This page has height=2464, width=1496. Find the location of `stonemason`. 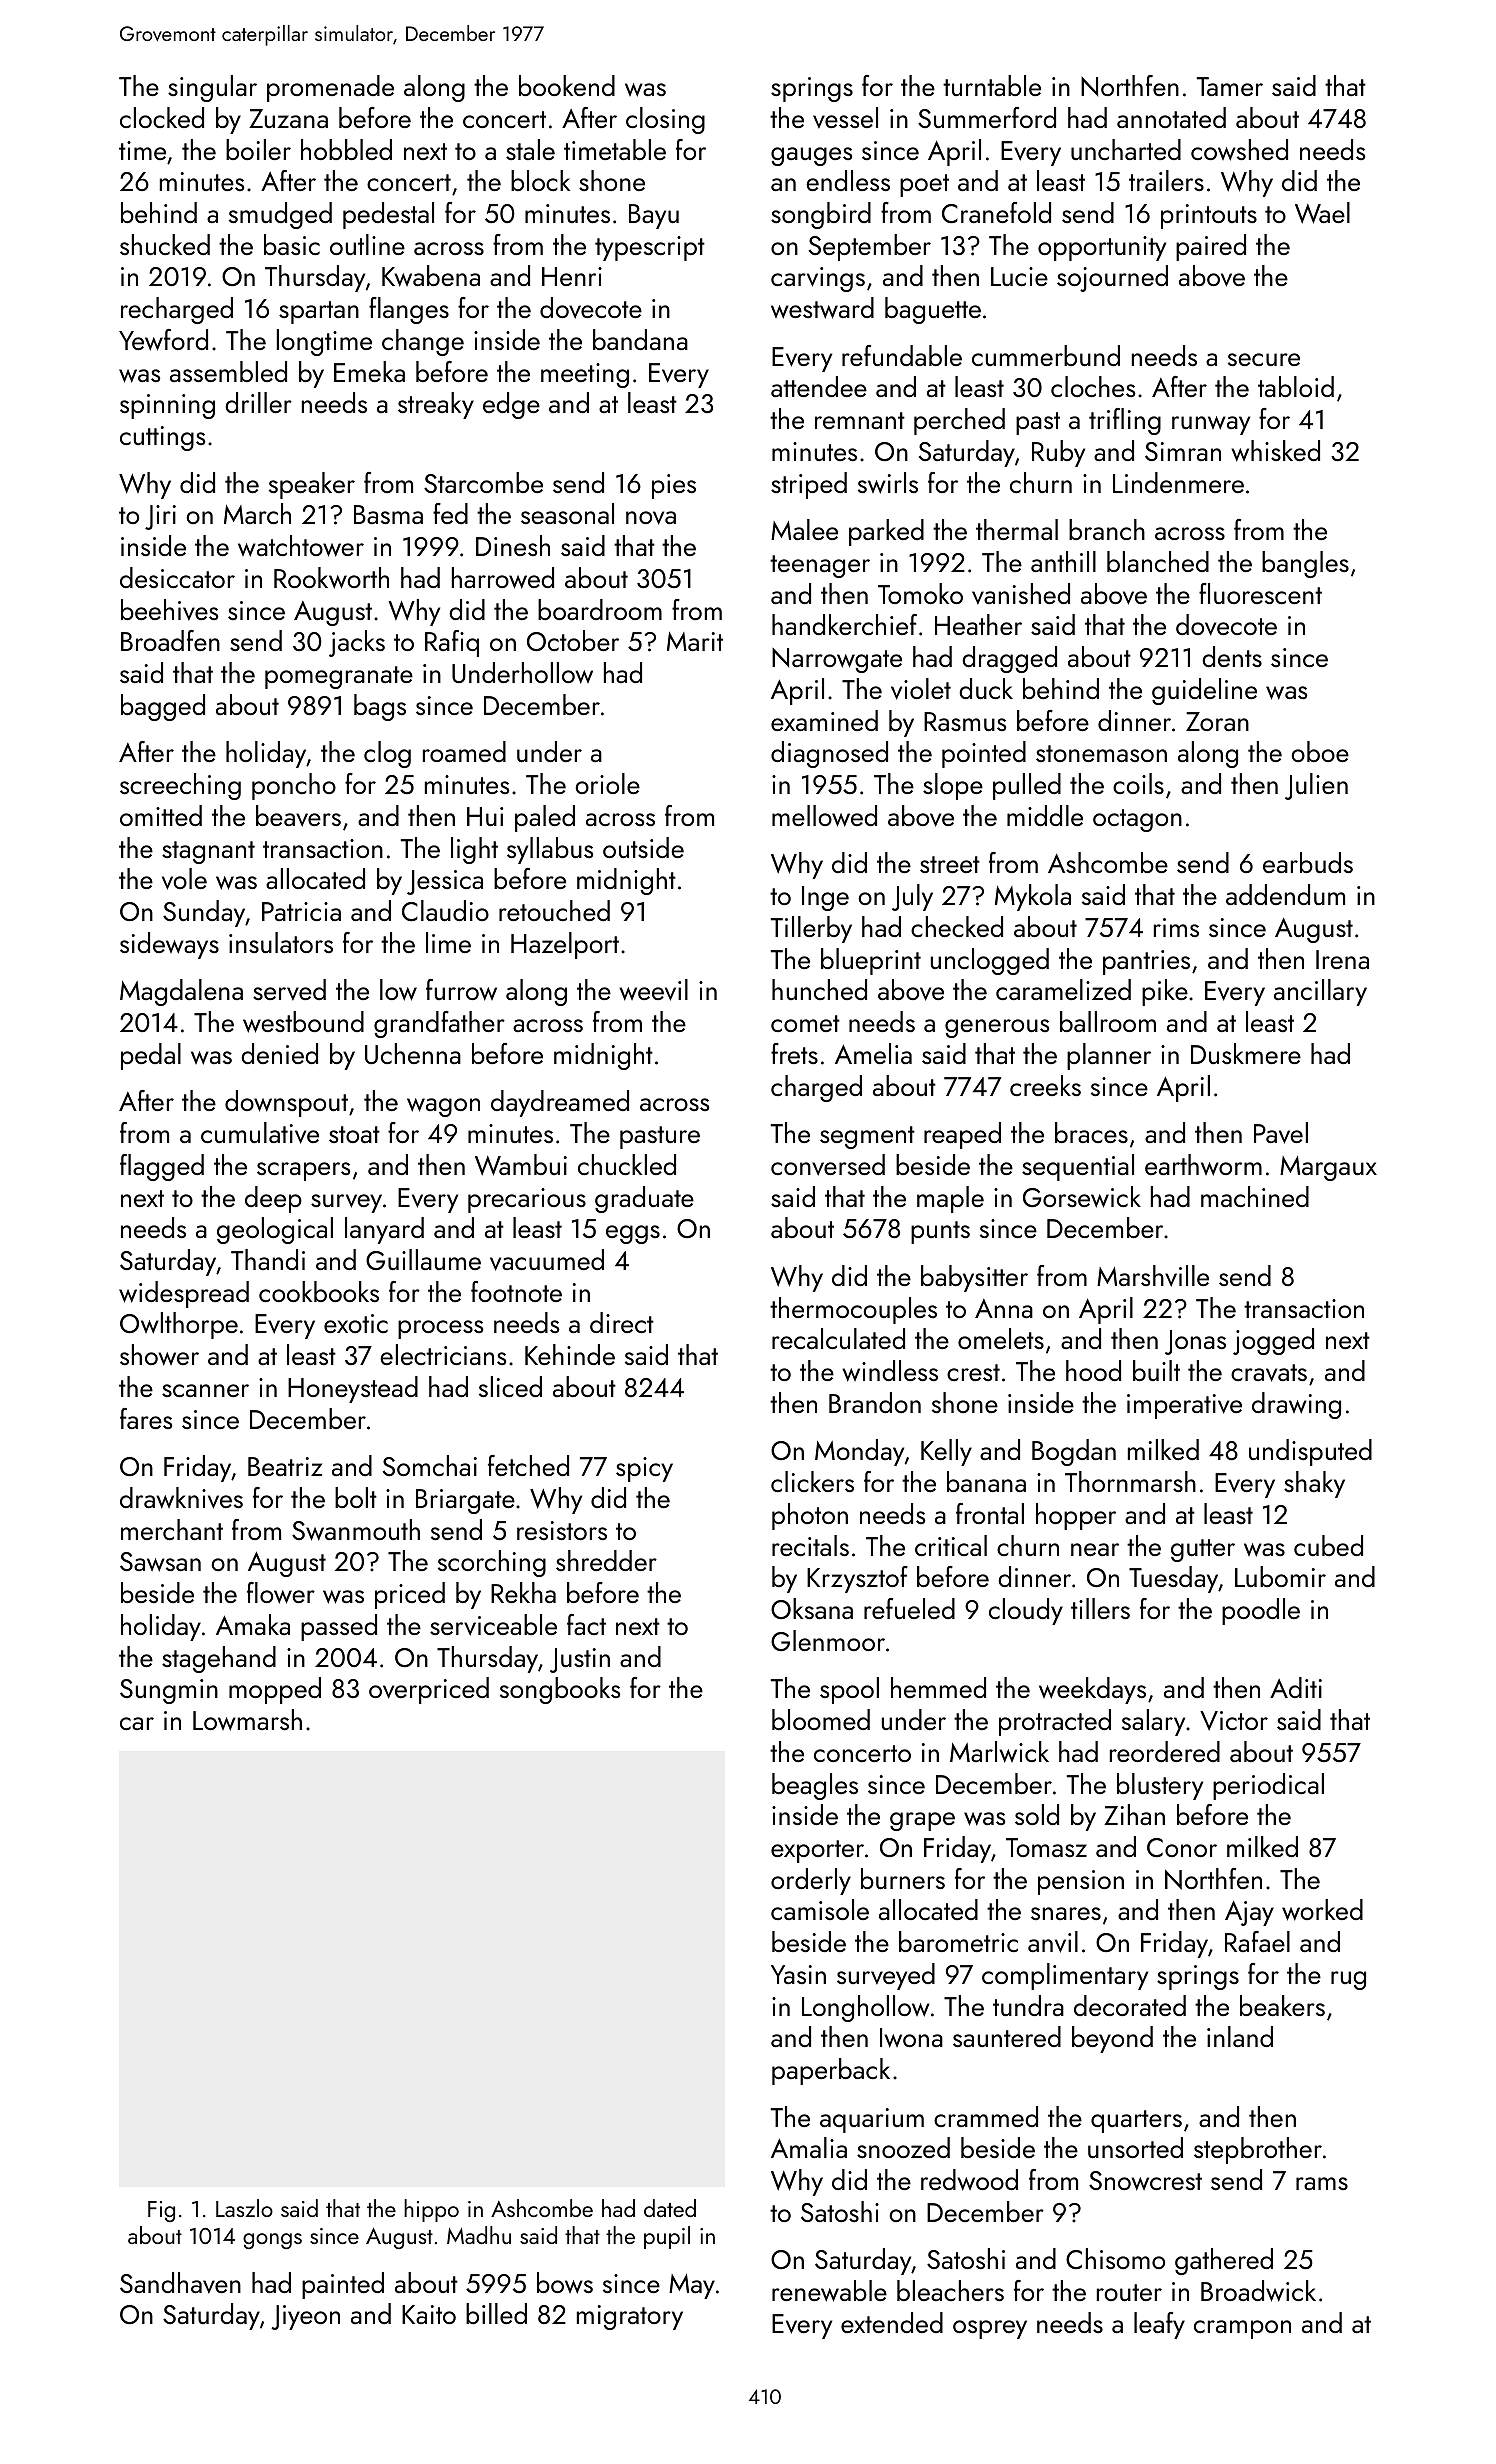

stonemason is located at coordinates (1101, 753).
